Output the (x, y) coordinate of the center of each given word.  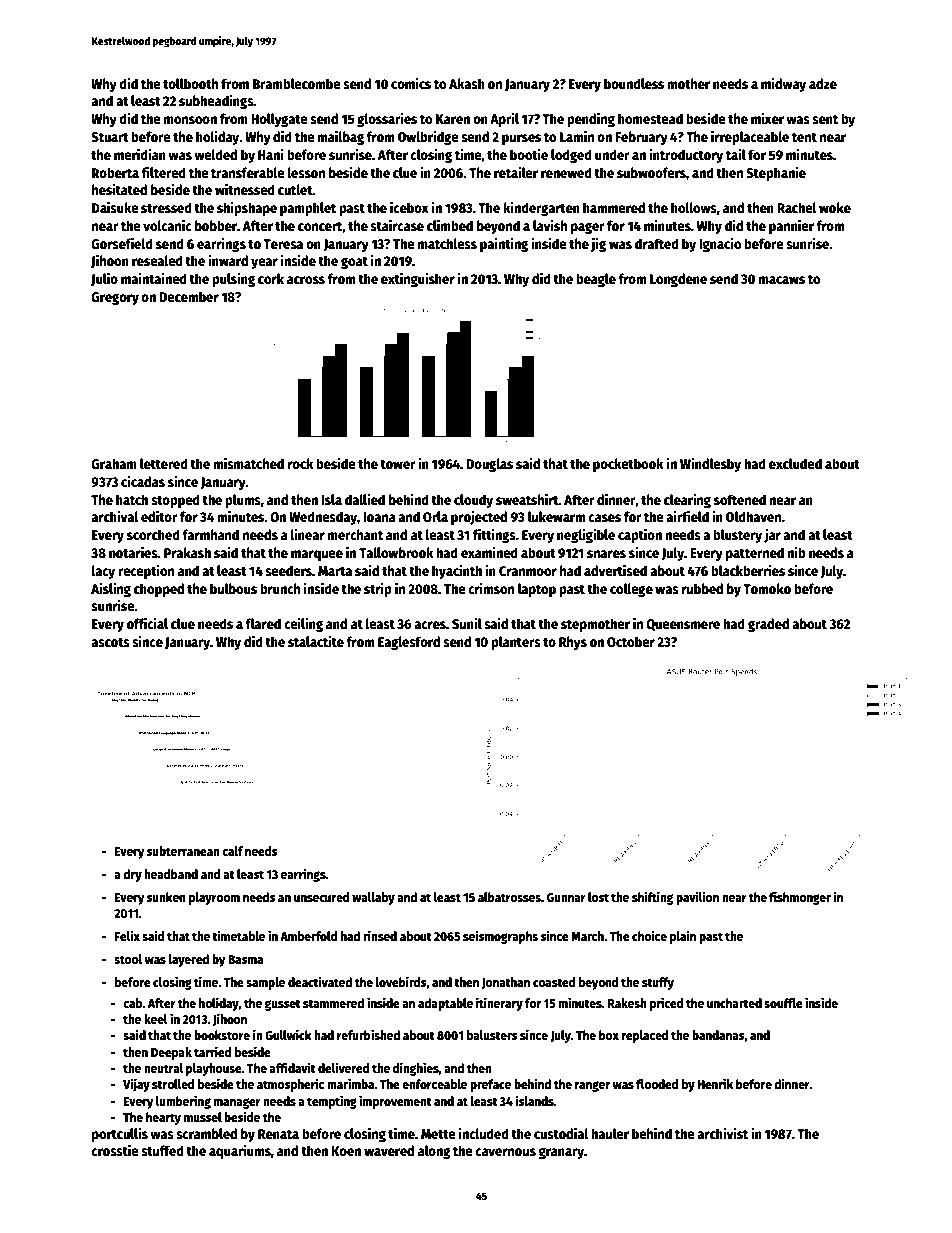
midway (783, 84)
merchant (355, 534)
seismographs (500, 937)
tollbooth (190, 83)
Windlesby (710, 464)
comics (411, 83)
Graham (114, 463)
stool (128, 959)
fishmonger (800, 898)
